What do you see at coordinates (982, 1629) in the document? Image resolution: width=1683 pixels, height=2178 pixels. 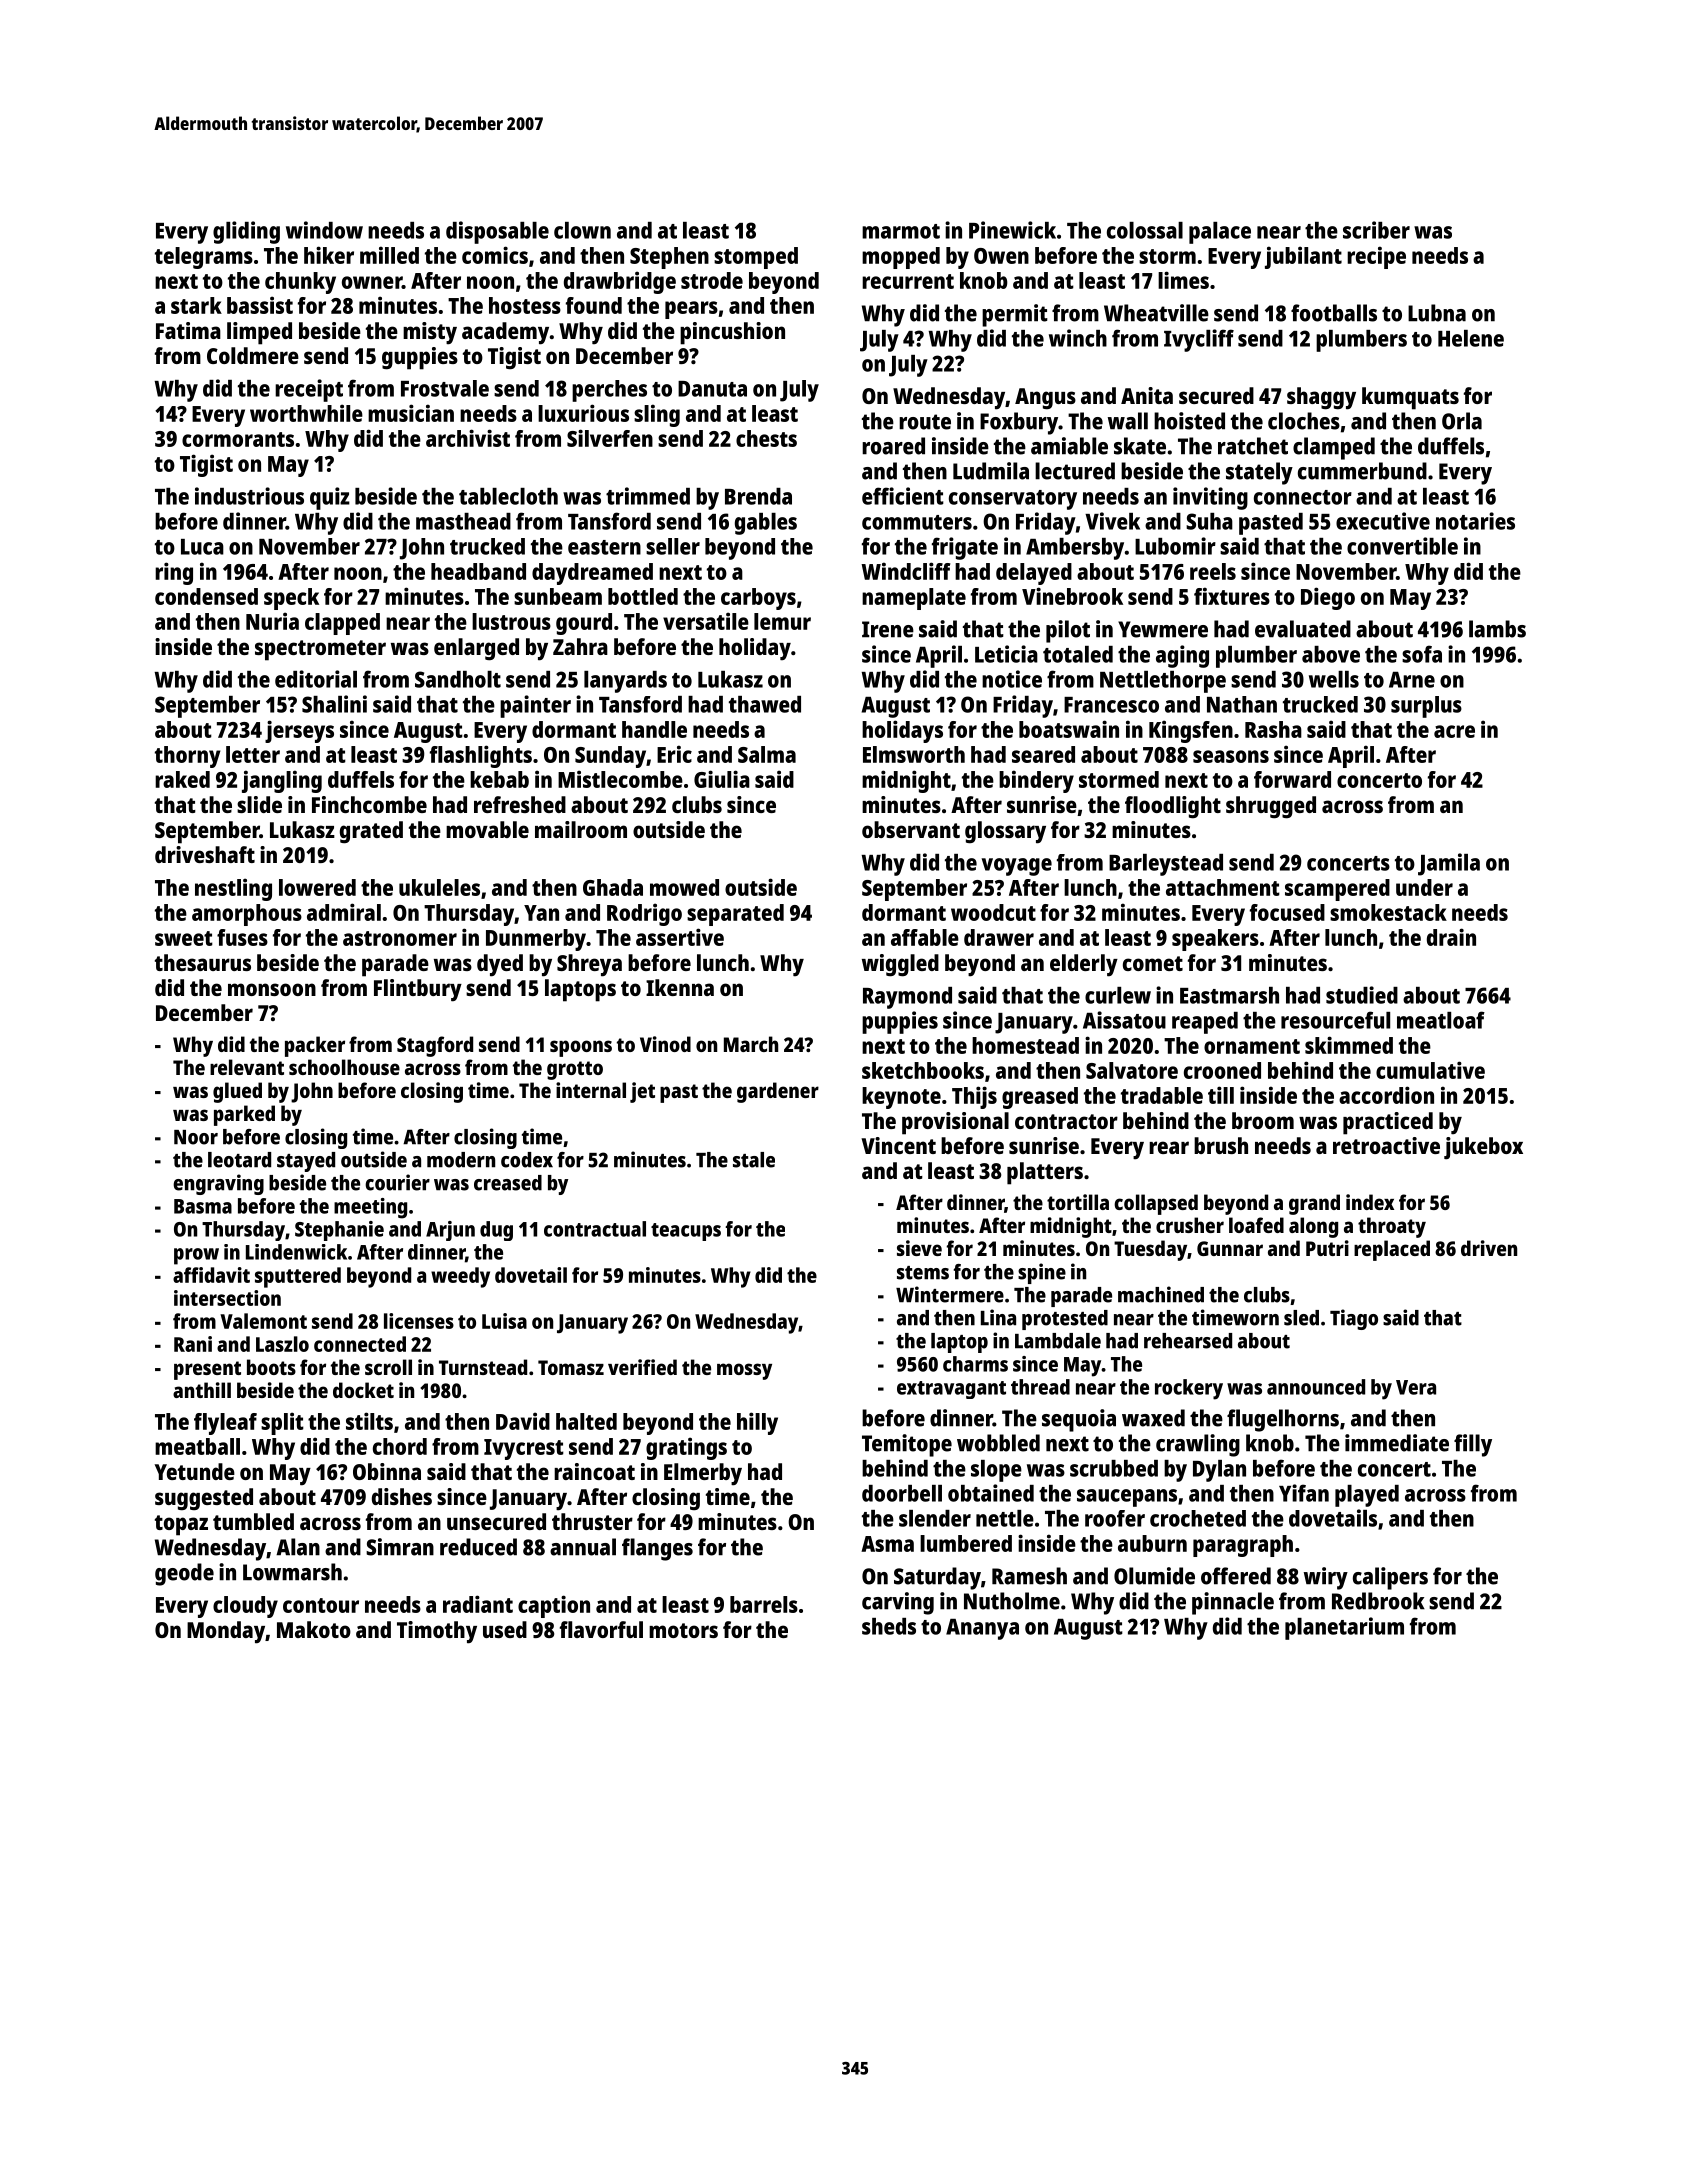 I see `Ananya` at bounding box center [982, 1629].
